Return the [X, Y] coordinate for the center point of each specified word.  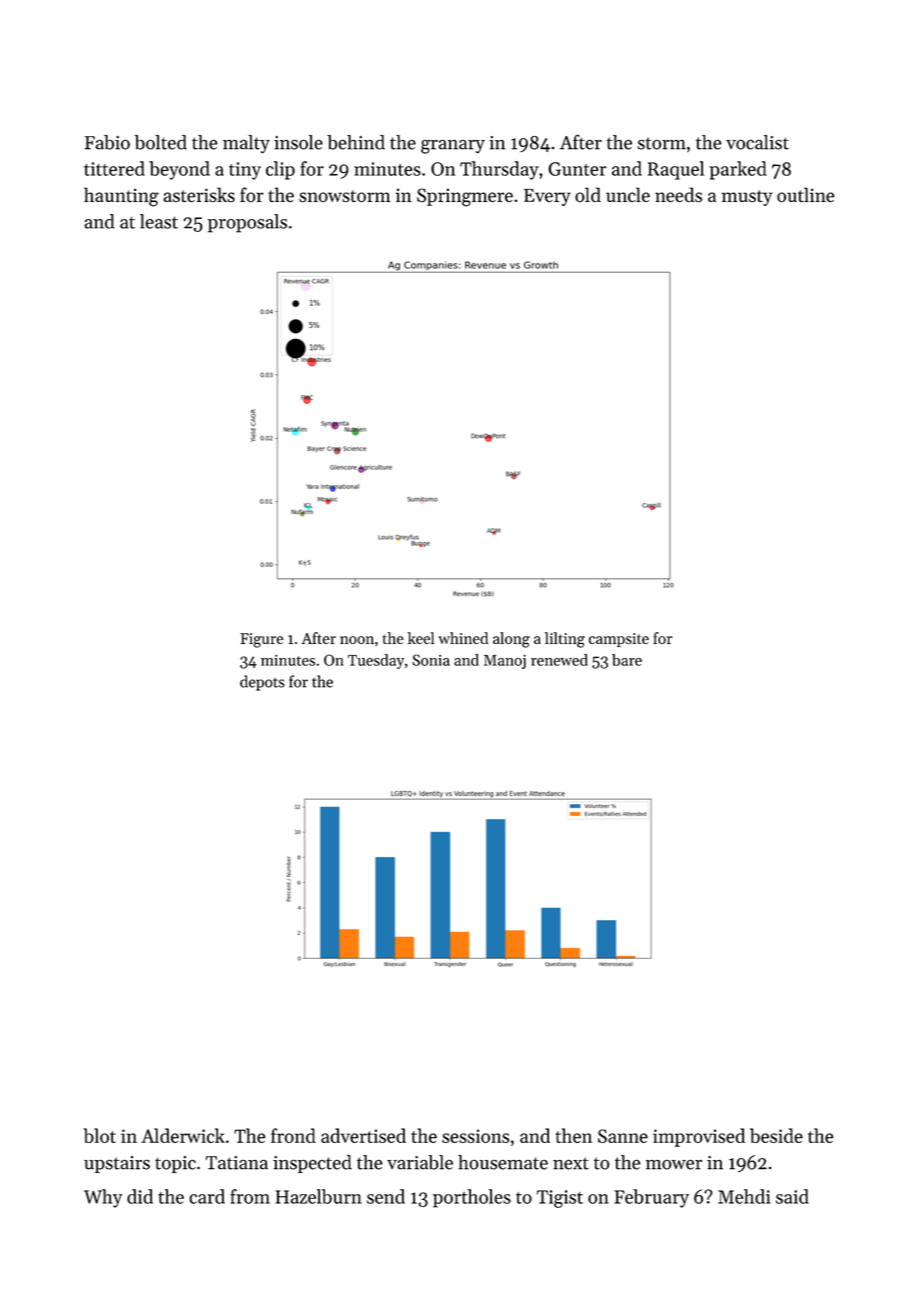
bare [627, 660]
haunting [121, 197]
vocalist [757, 142]
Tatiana [237, 1163]
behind [356, 142]
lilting [565, 640]
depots [262, 683]
